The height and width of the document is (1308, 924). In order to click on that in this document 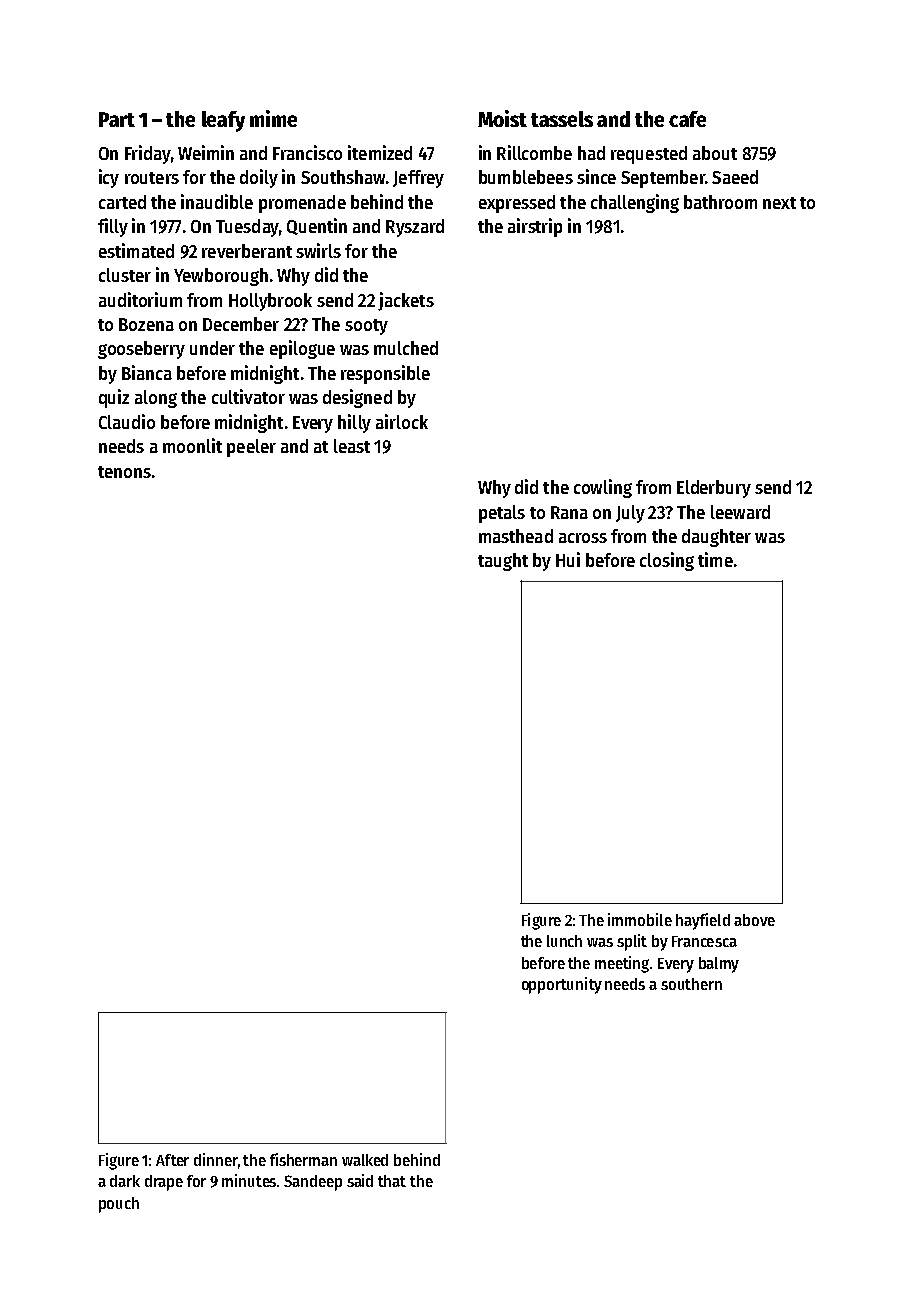, I will do `click(392, 1181)`.
